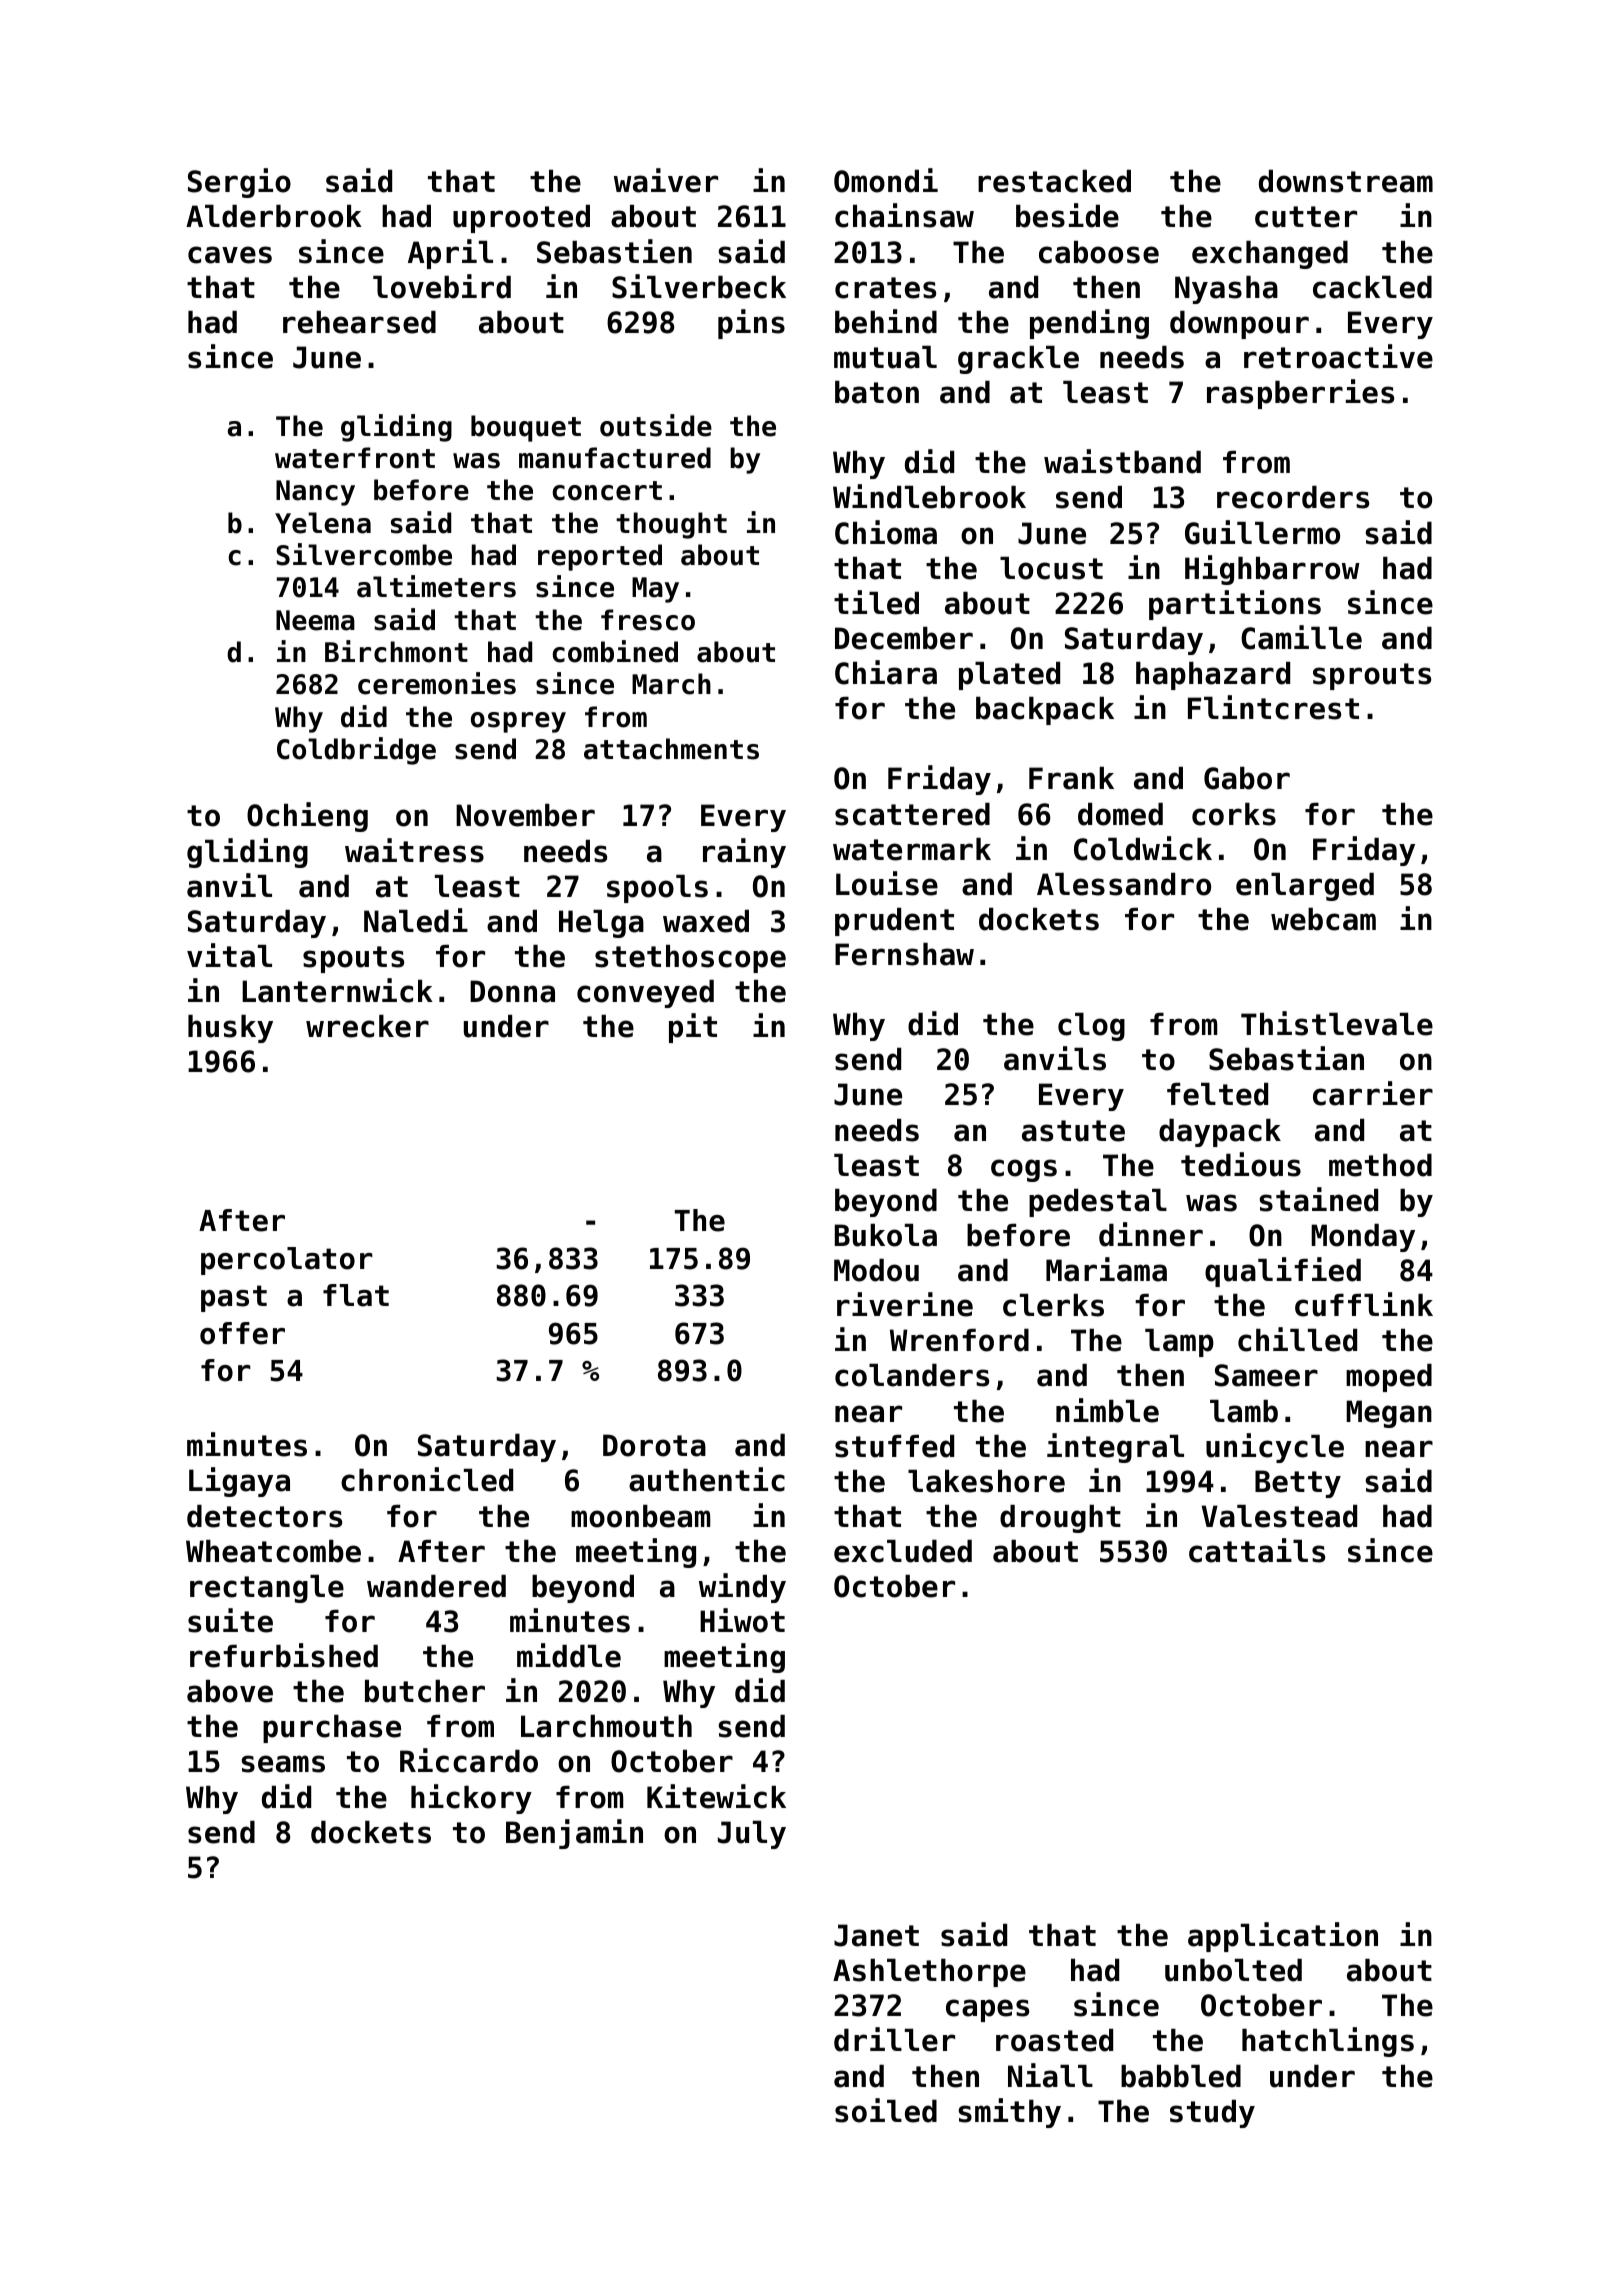 The height and width of the document is (2292, 1620). What do you see at coordinates (242, 1333) in the document?
I see `offer` at bounding box center [242, 1333].
